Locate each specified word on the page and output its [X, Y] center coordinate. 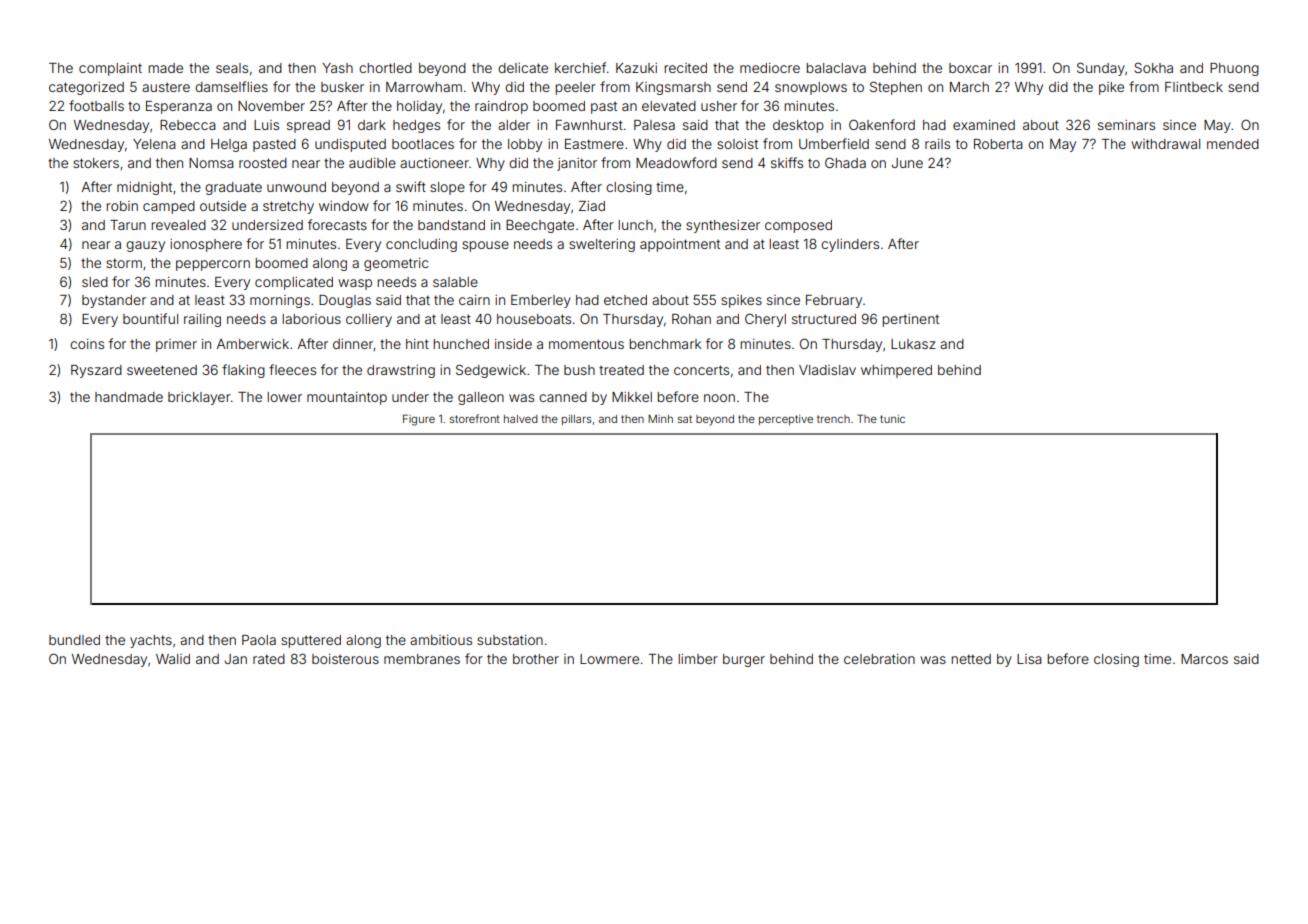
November [271, 106]
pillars [577, 420]
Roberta [998, 144]
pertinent [910, 320]
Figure [419, 420]
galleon [481, 398]
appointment [680, 245]
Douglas [345, 301]
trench [833, 419]
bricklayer [199, 398]
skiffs [787, 162]
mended [1233, 144]
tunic [892, 419]
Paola [259, 640]
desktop [798, 126]
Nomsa [211, 163]
